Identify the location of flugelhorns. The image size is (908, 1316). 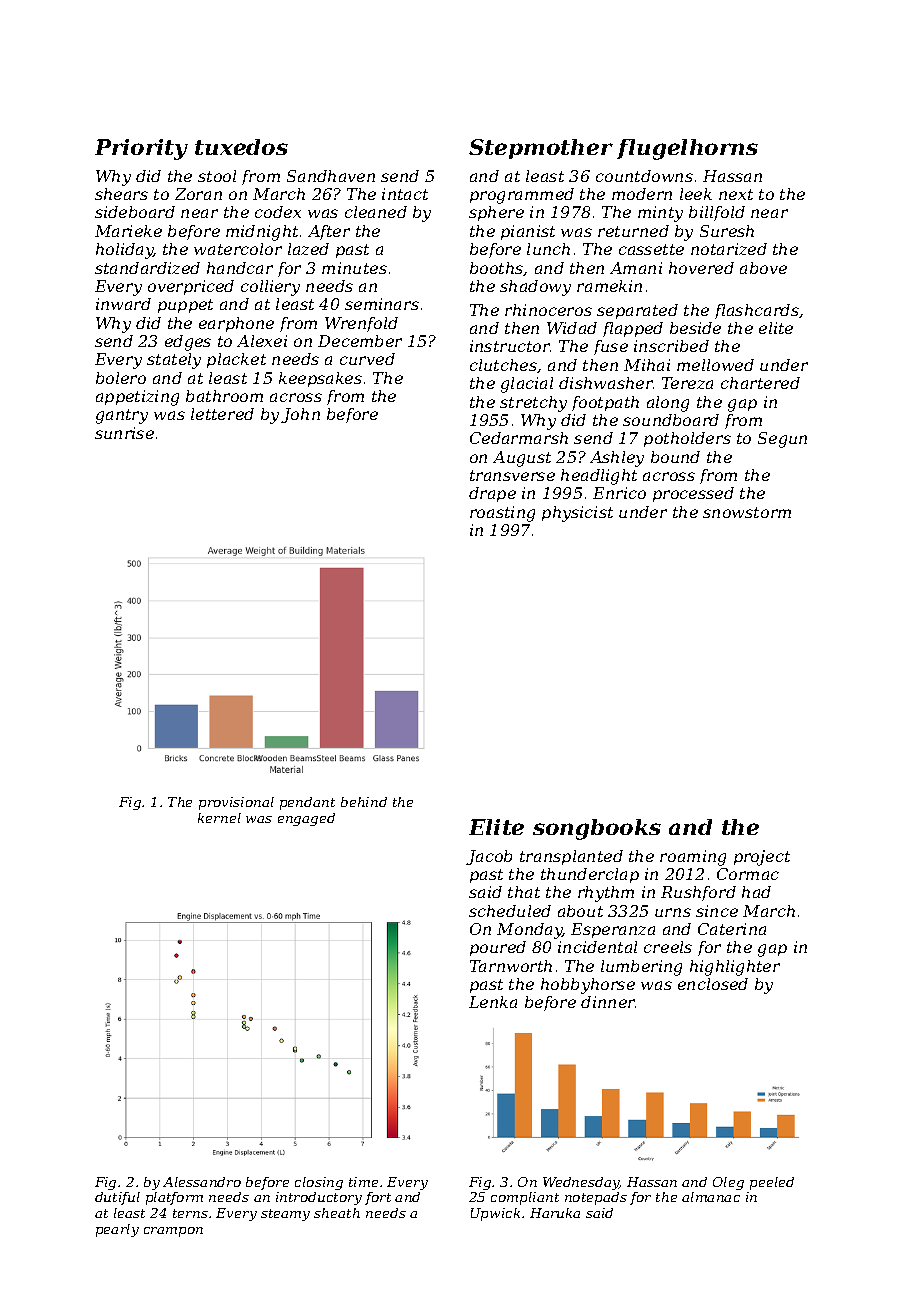
(687, 149).
